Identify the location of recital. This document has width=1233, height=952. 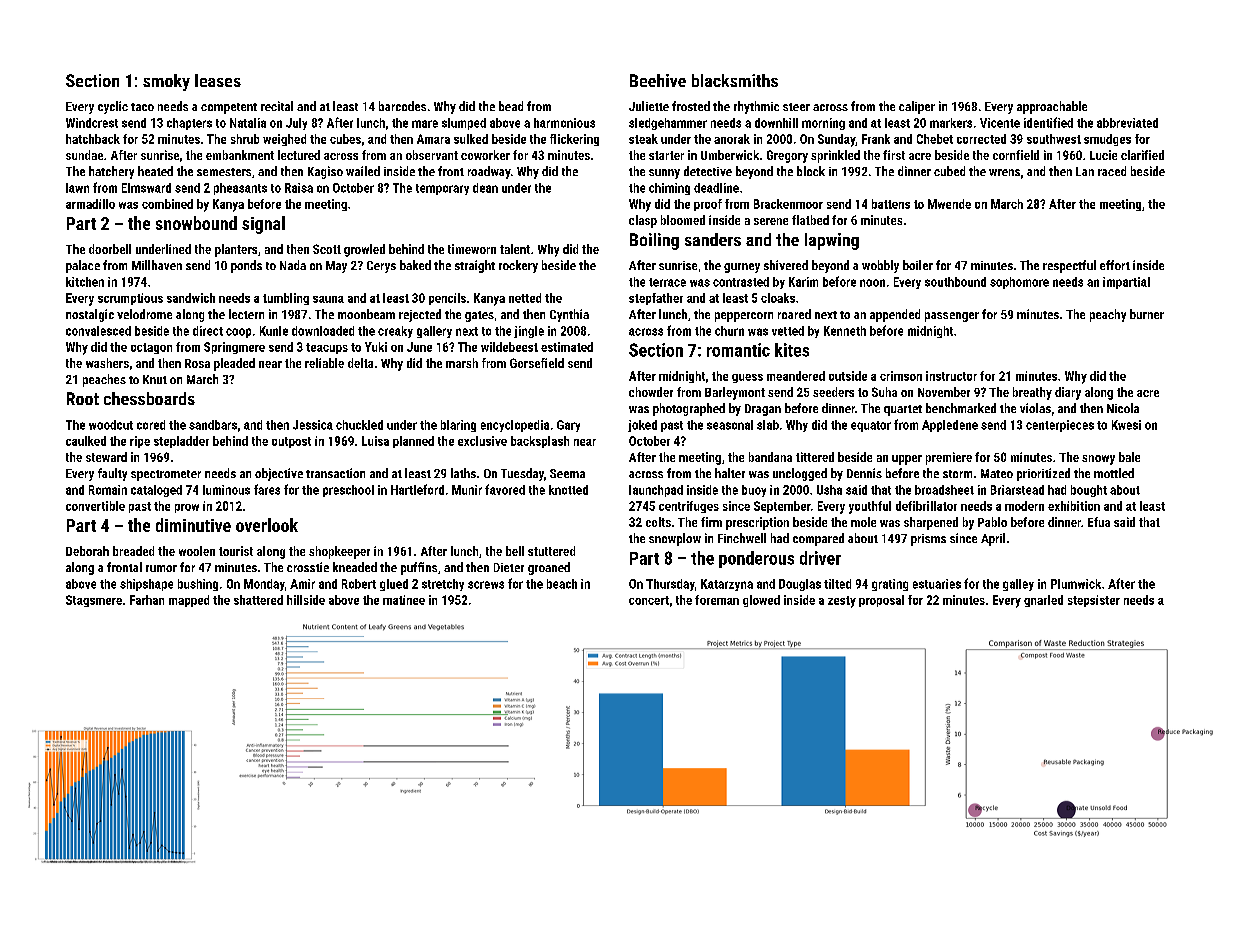
(277, 106).
